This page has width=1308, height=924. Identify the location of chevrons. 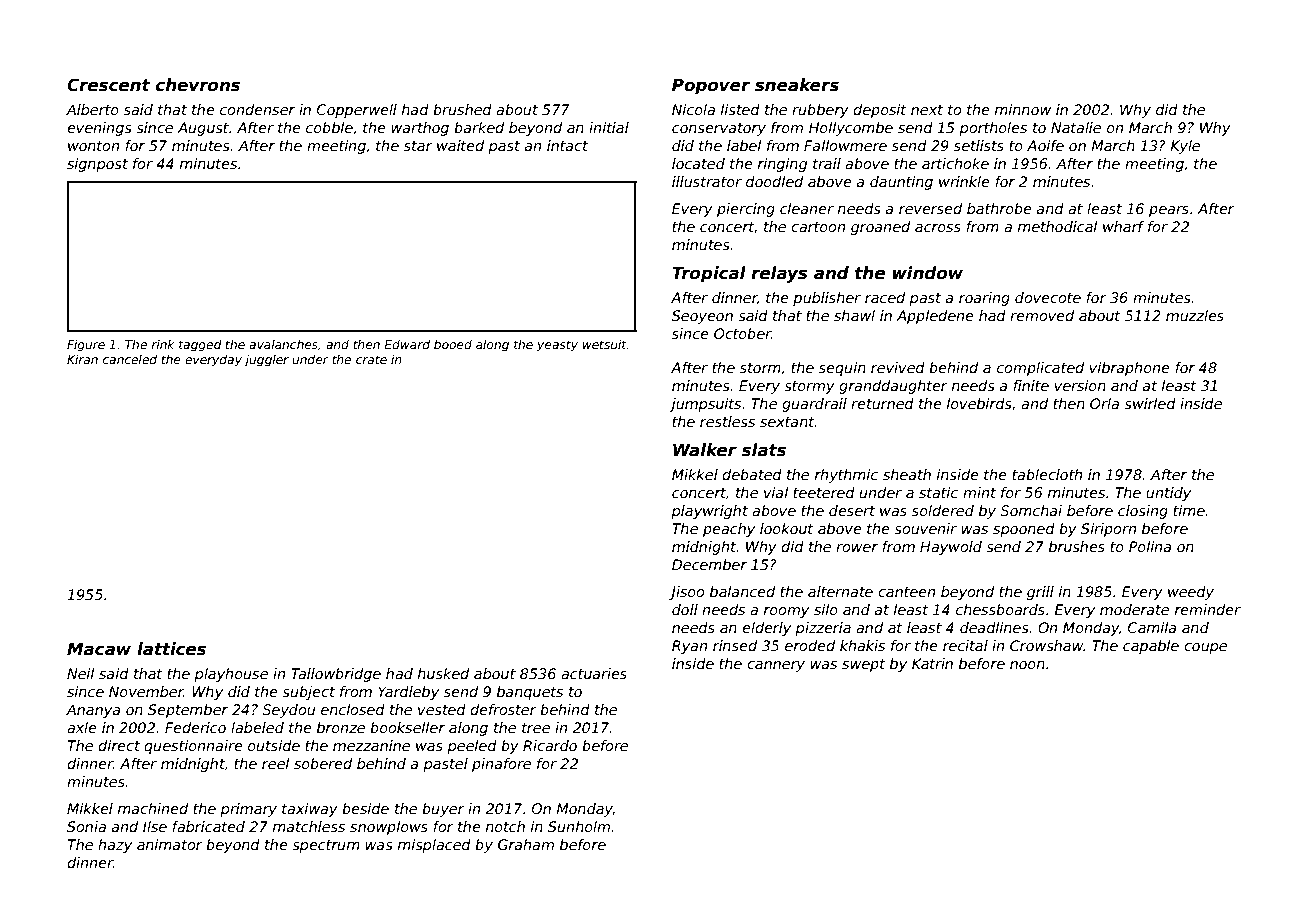
(198, 85).
